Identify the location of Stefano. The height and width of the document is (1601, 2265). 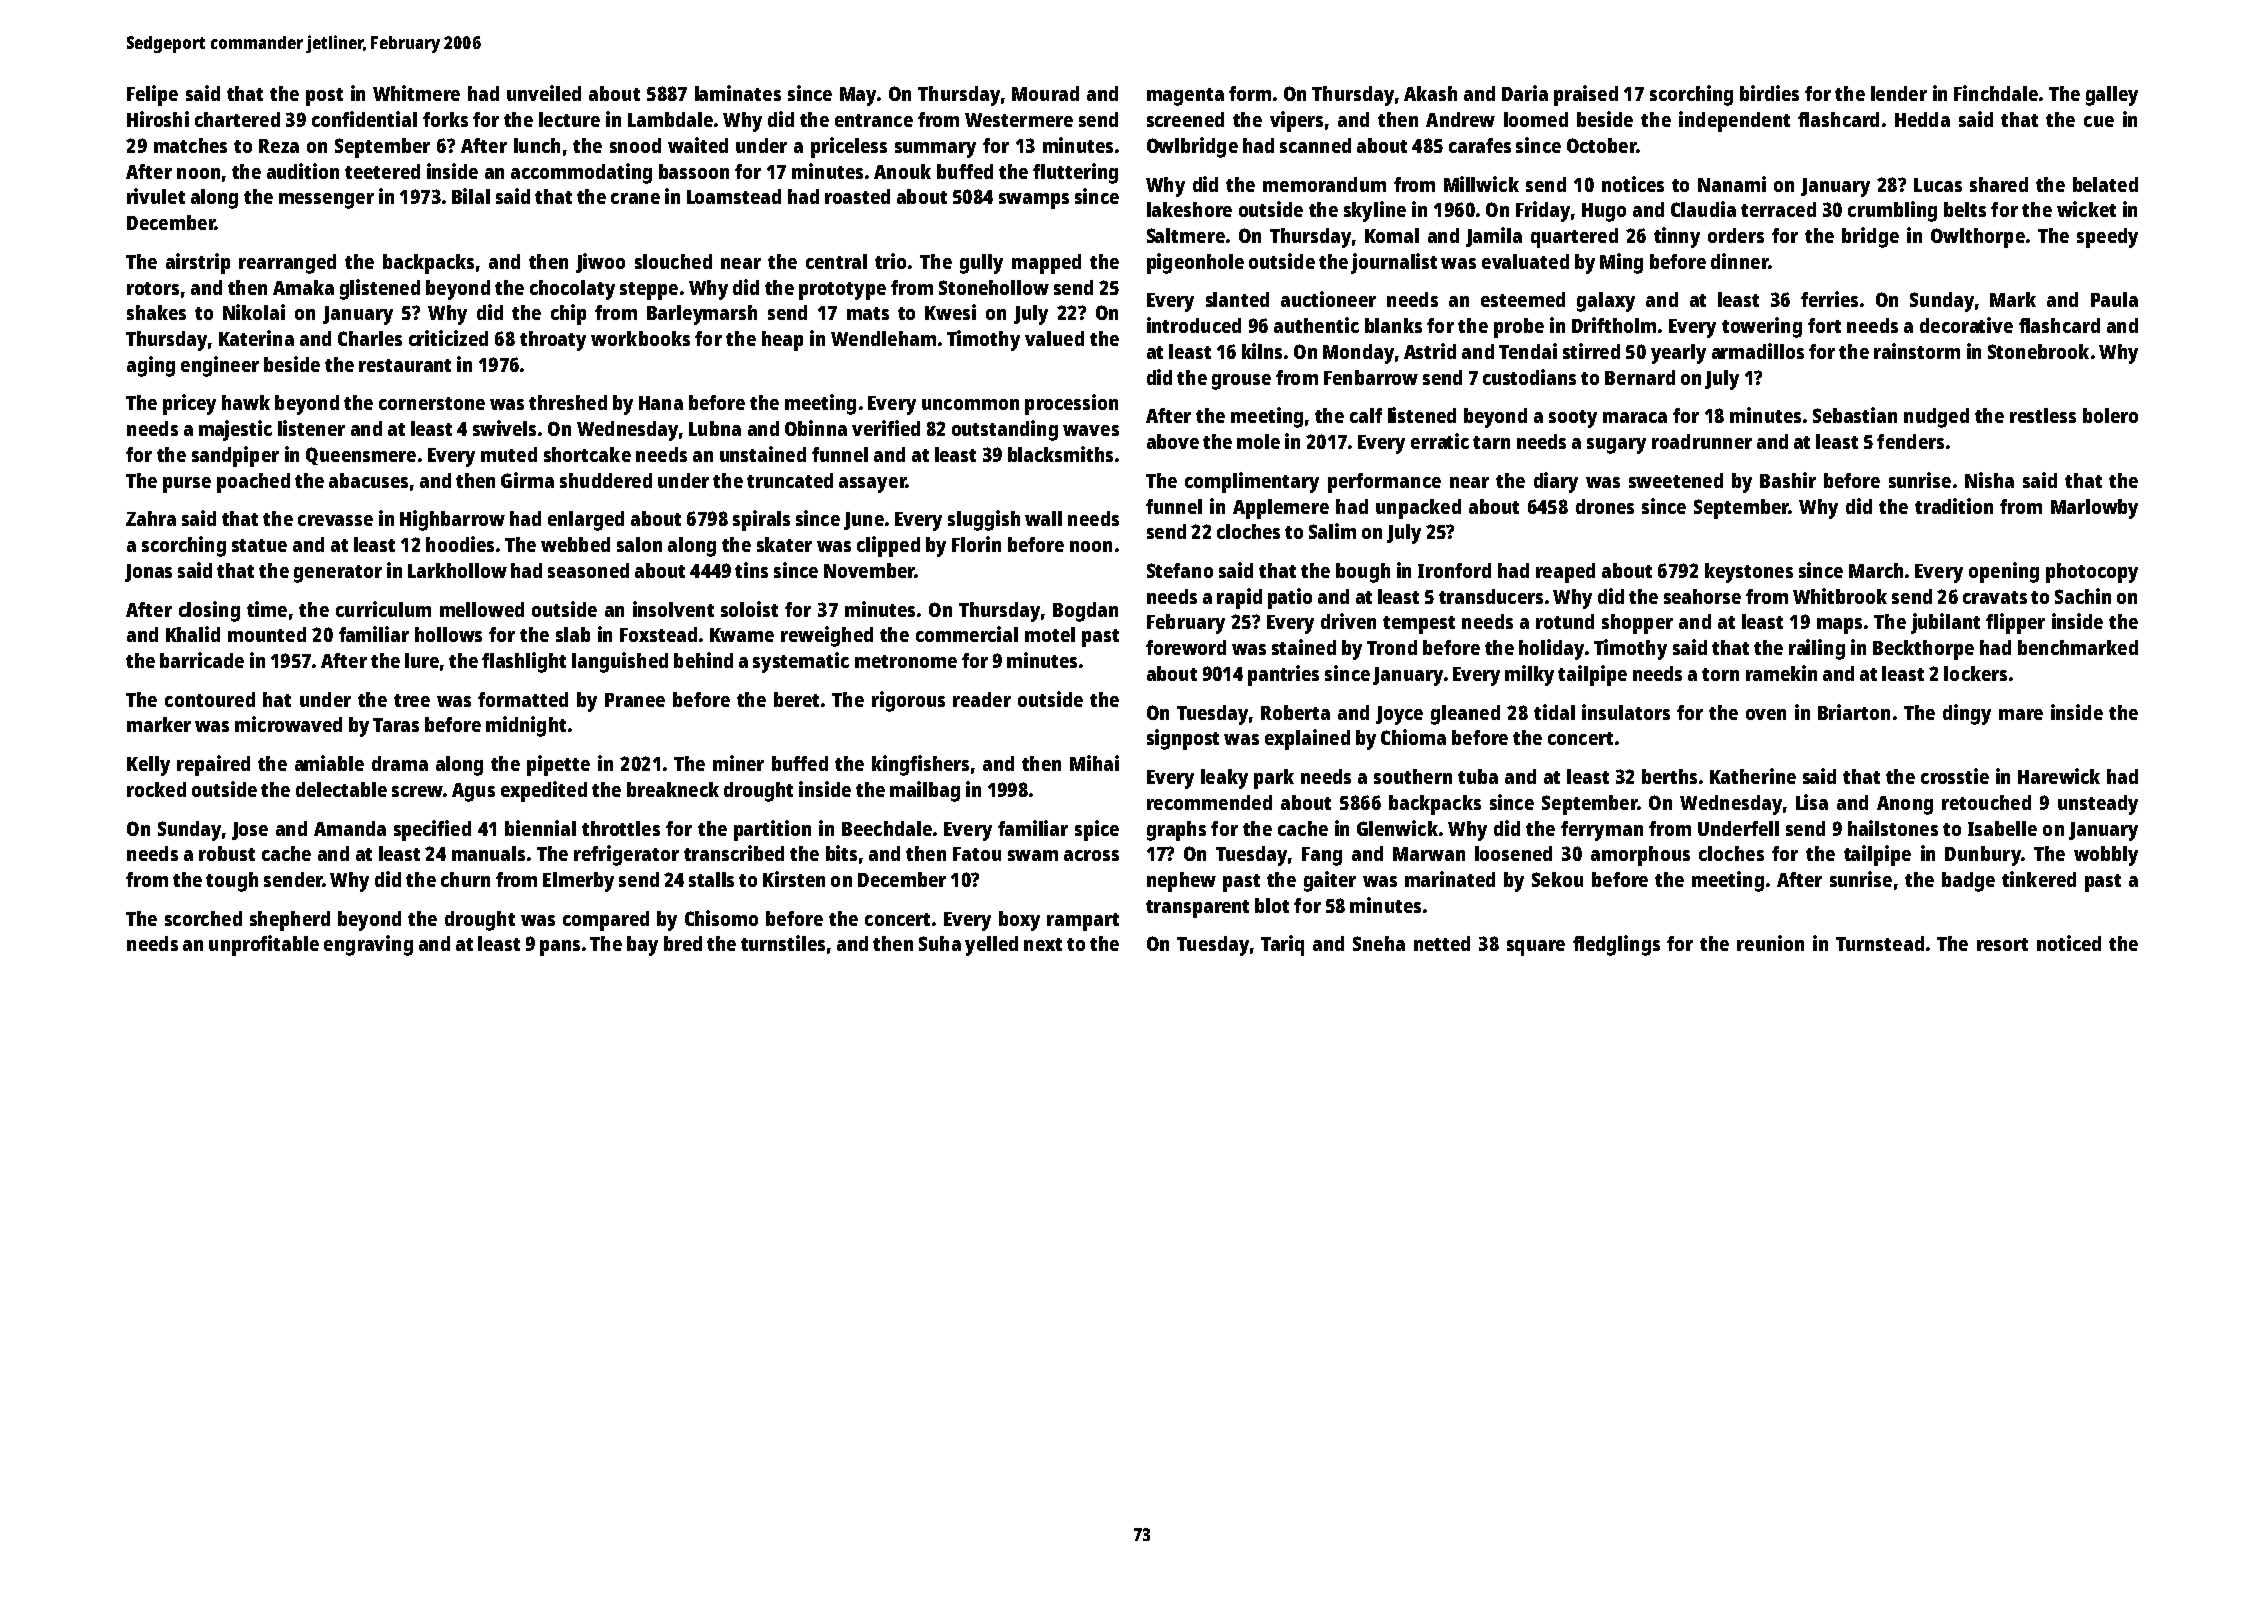
(1180, 570).
